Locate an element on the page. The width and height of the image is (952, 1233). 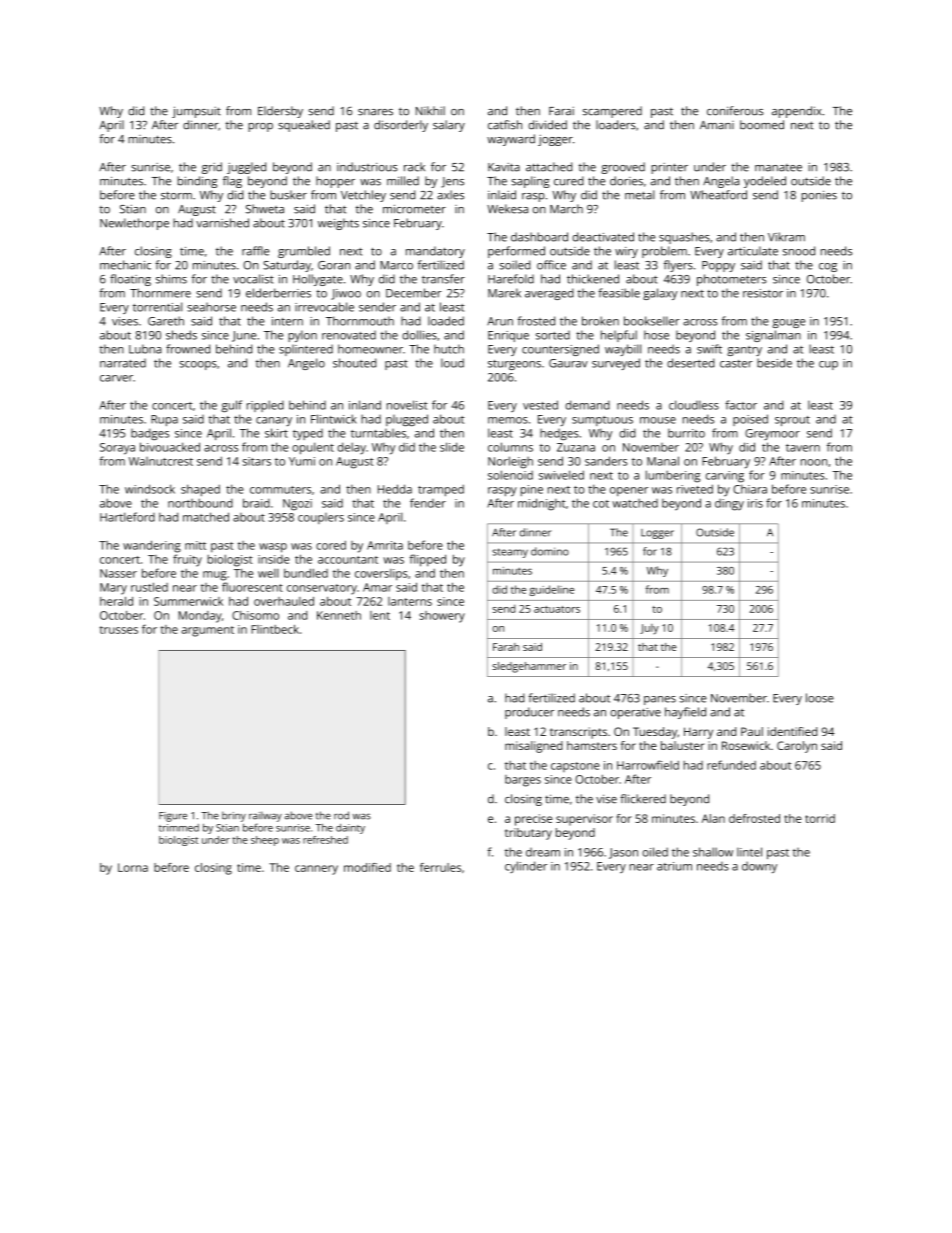
Eldersby is located at coordinates (280, 112).
